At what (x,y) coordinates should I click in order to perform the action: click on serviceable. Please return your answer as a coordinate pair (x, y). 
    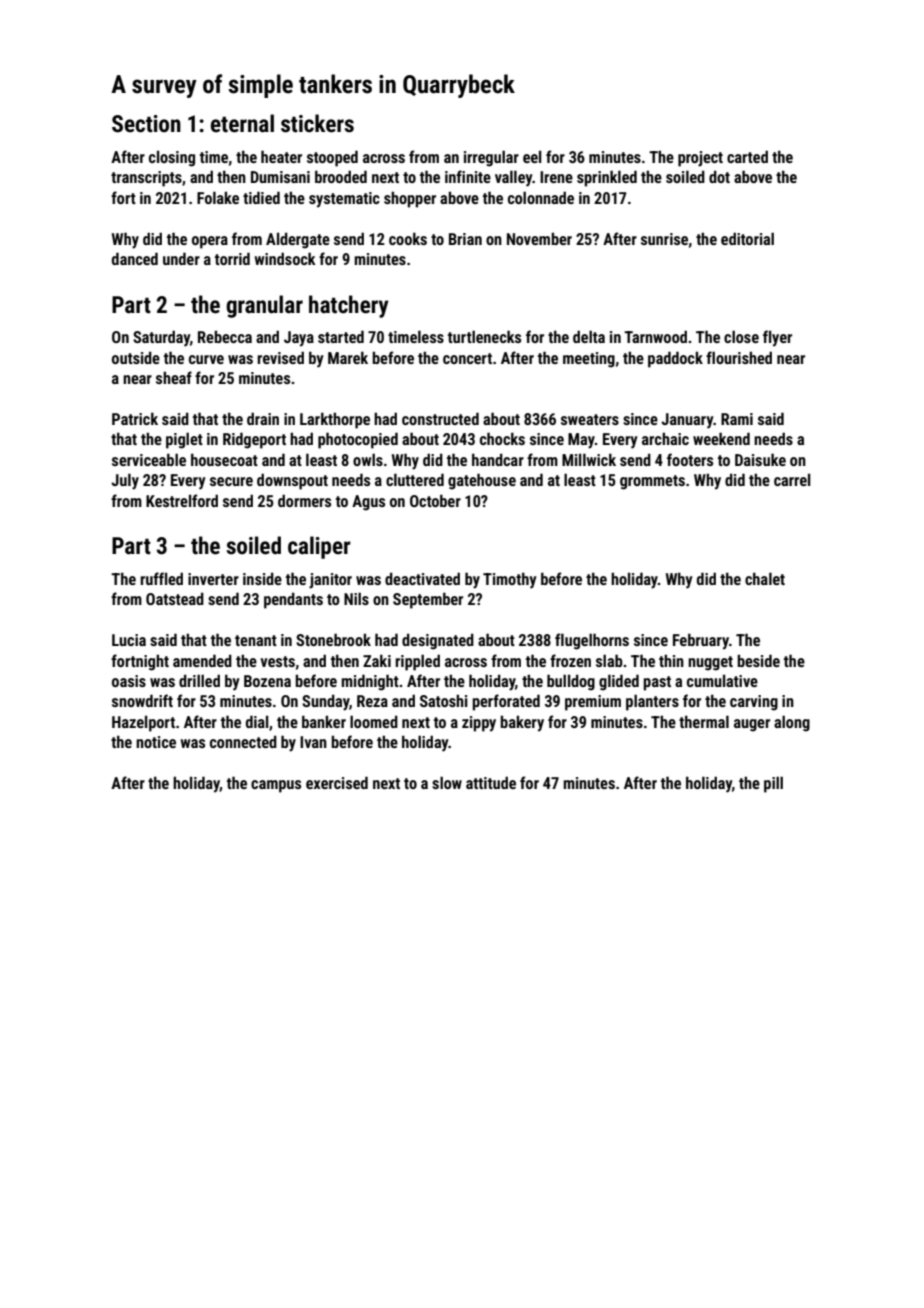
    Looking at the image, I should click on (149, 459).
